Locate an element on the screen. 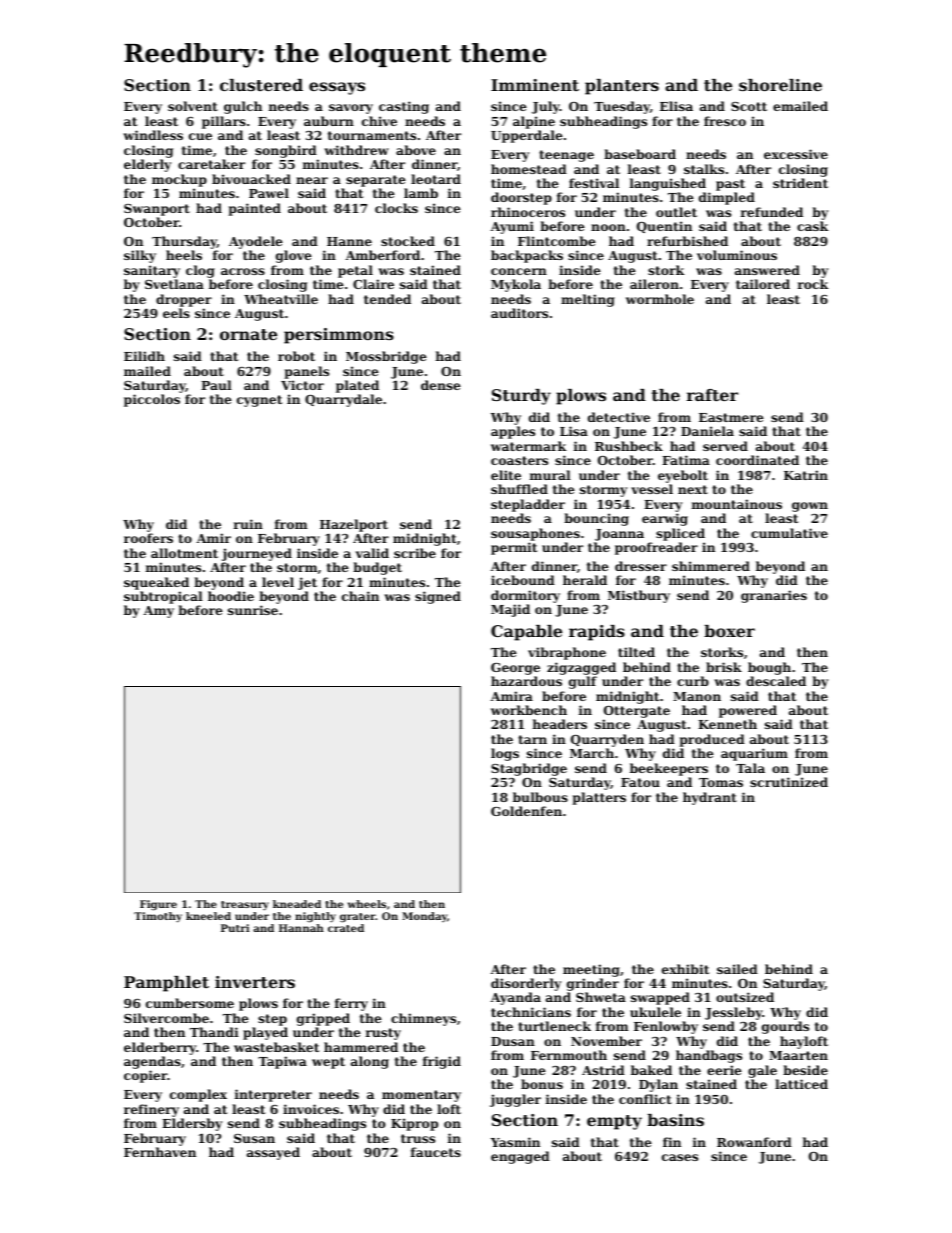  brisk is located at coordinates (724, 667).
